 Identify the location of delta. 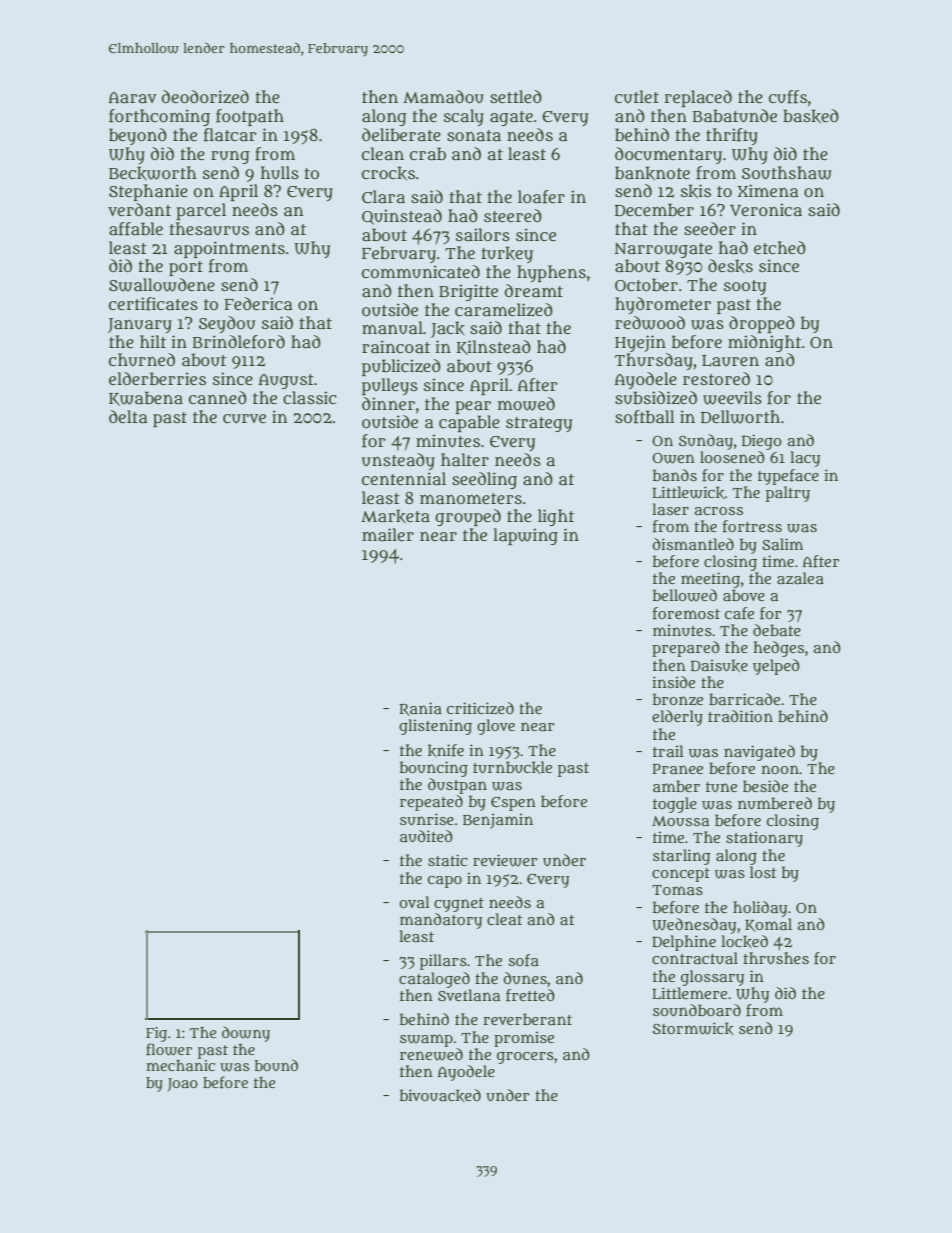
(128, 417).
